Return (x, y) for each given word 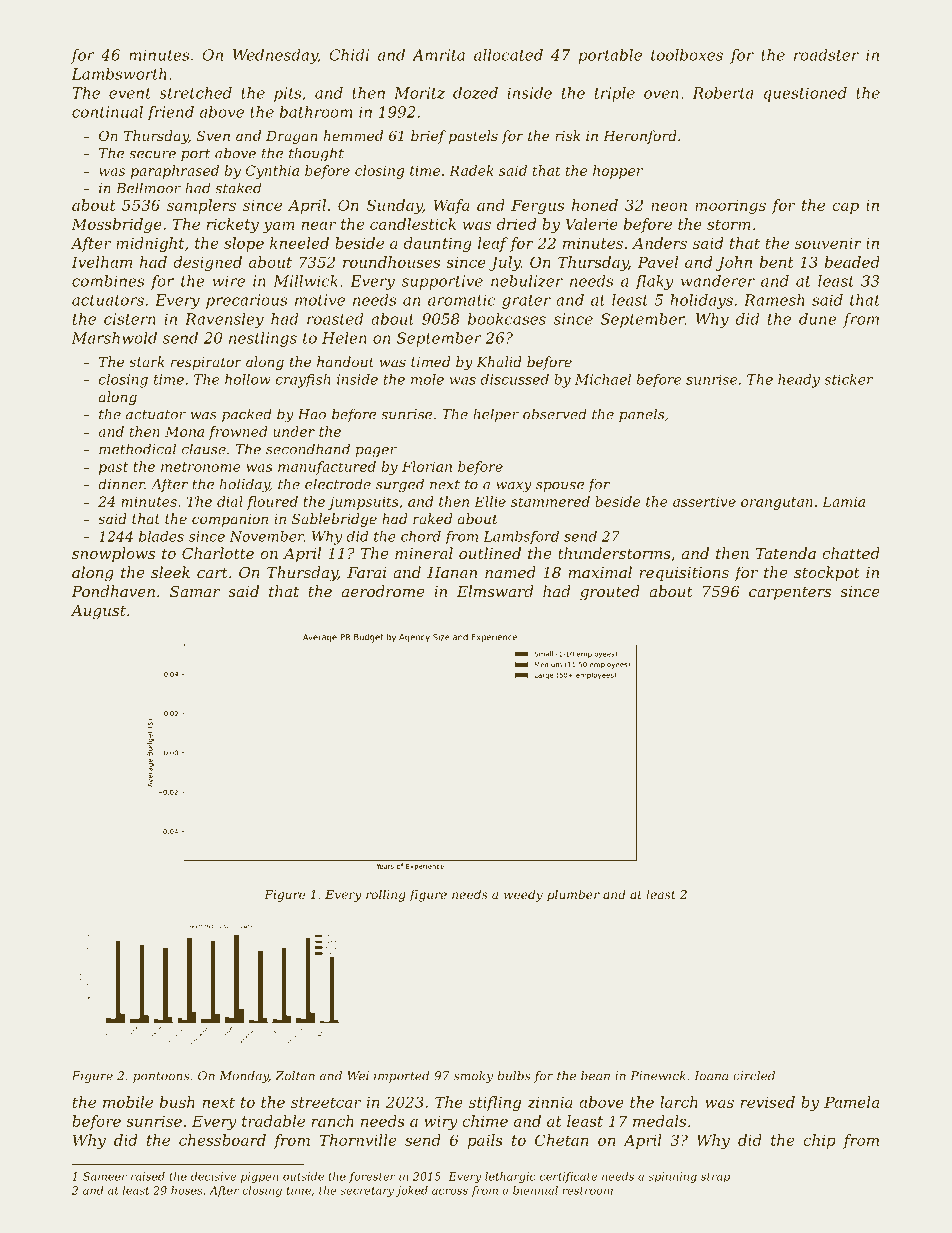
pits (287, 94)
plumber (573, 895)
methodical (137, 449)
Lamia (843, 501)
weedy (523, 895)
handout (345, 361)
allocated (508, 55)
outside (303, 1176)
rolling (386, 895)
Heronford (640, 137)
